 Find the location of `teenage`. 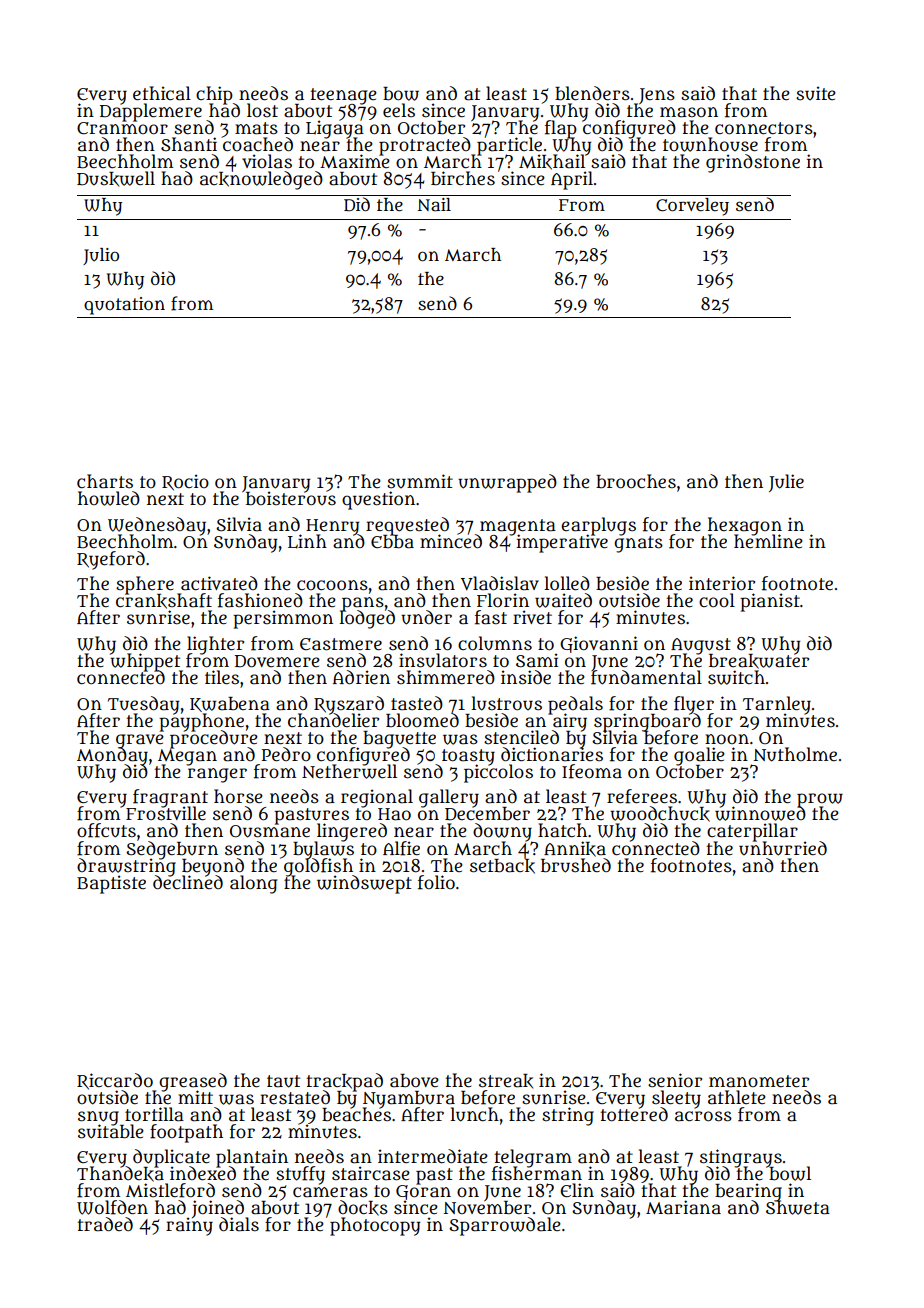

teenage is located at coordinates (344, 96).
